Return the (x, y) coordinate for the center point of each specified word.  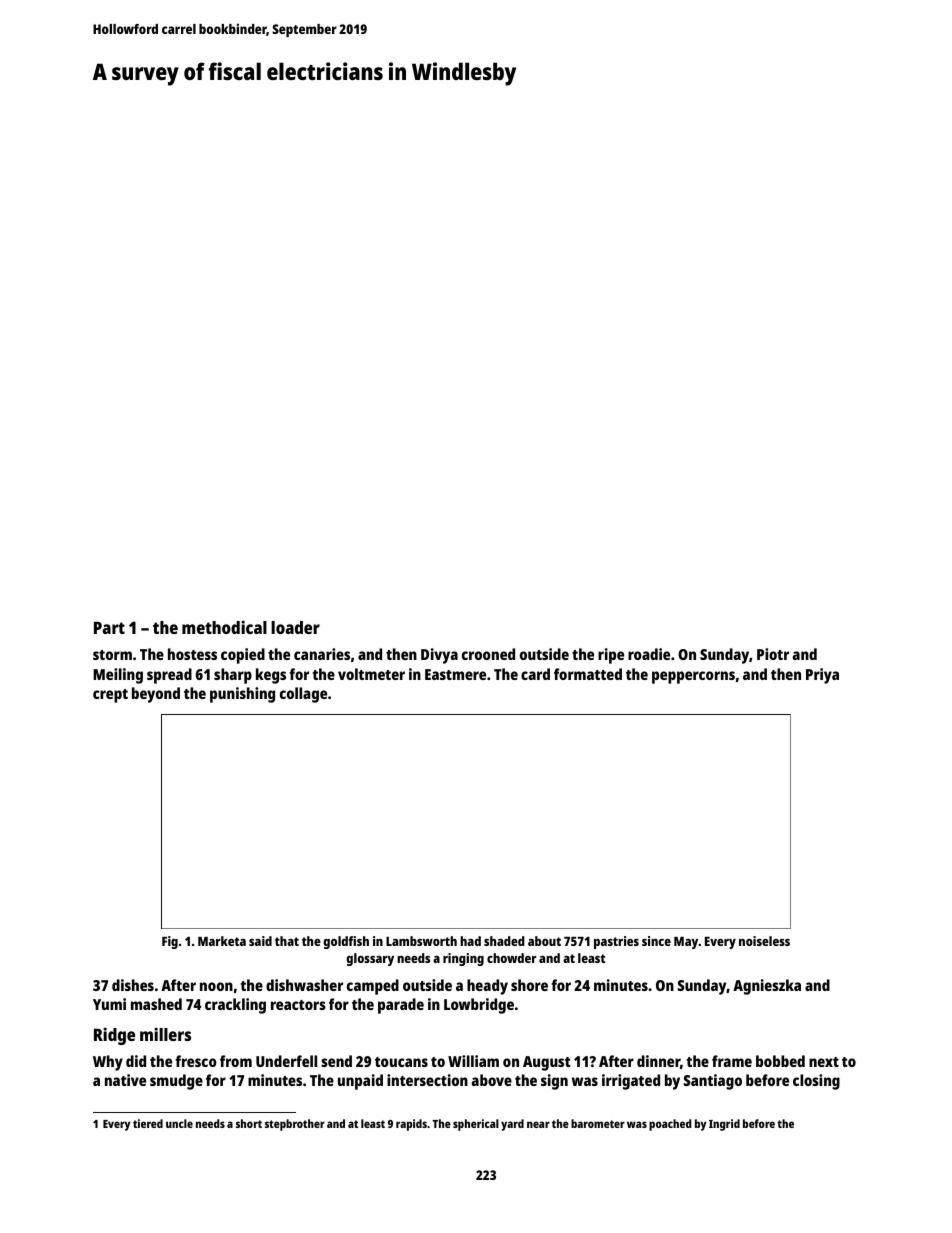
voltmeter (371, 674)
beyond (156, 695)
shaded (504, 941)
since (656, 941)
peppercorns (693, 677)
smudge (176, 1082)
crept (110, 696)
